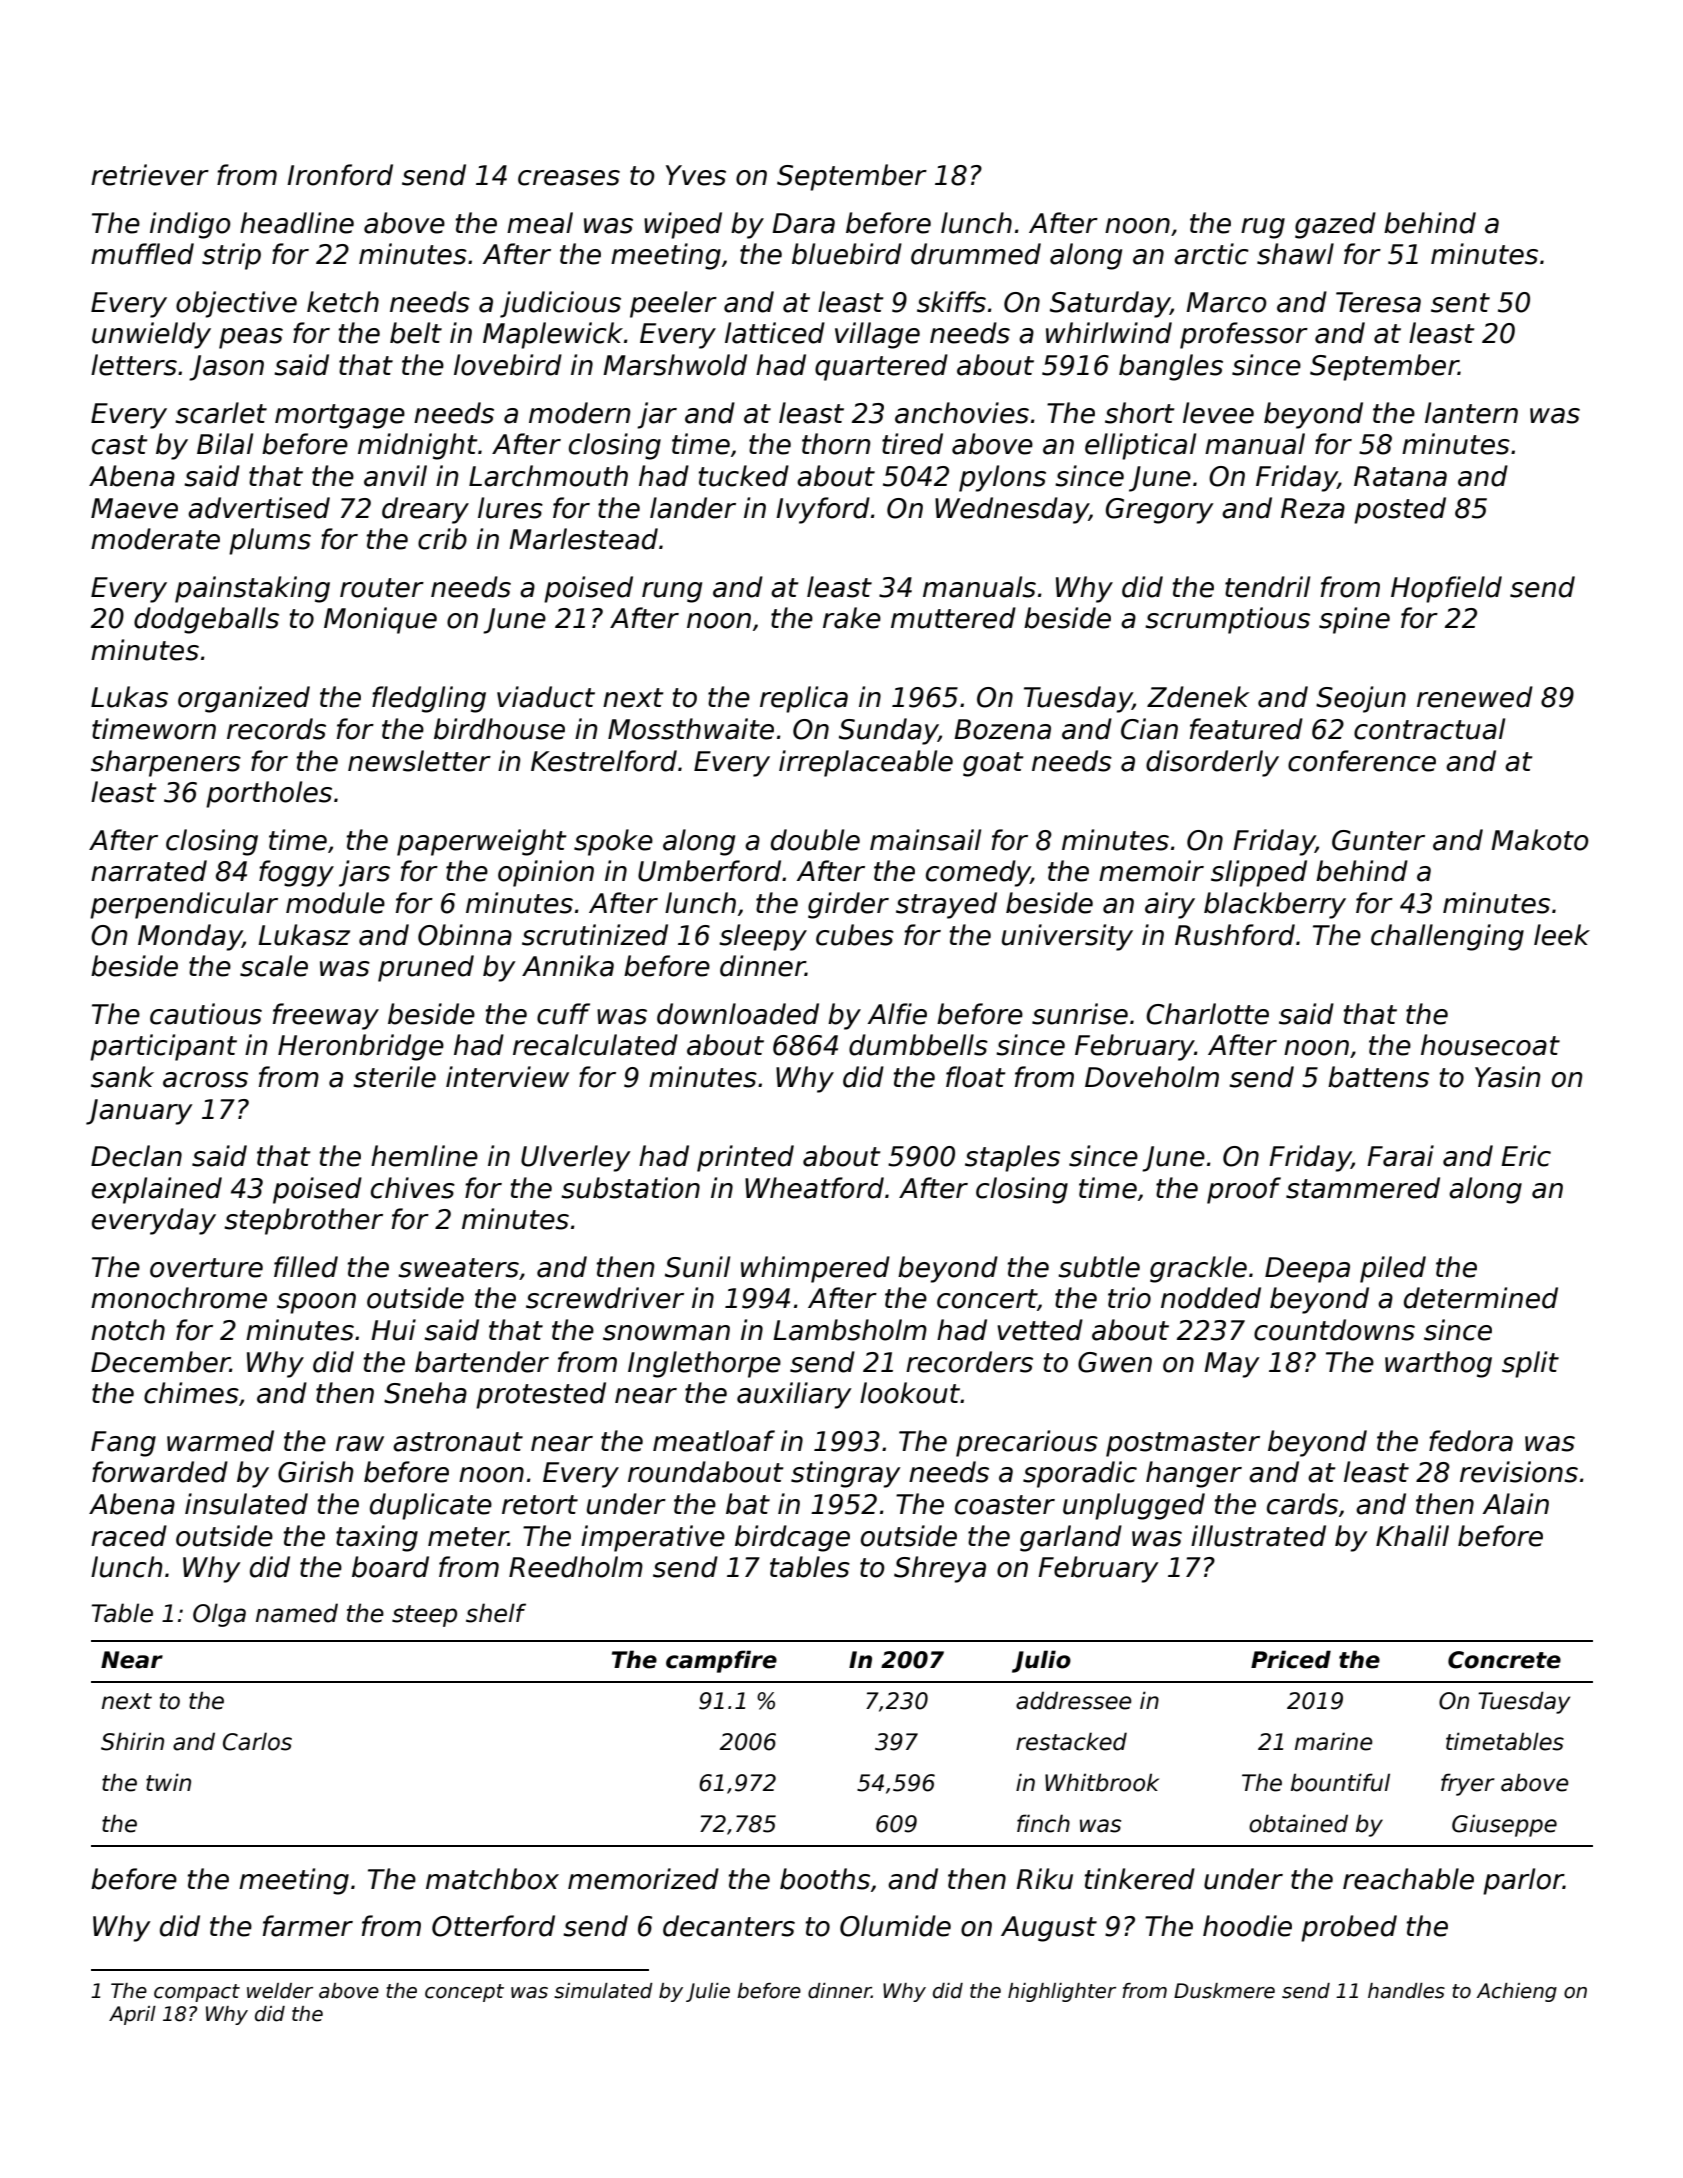 This page has height=2178, width=1683. What do you see at coordinates (132, 2015) in the page?
I see `April` at bounding box center [132, 2015].
